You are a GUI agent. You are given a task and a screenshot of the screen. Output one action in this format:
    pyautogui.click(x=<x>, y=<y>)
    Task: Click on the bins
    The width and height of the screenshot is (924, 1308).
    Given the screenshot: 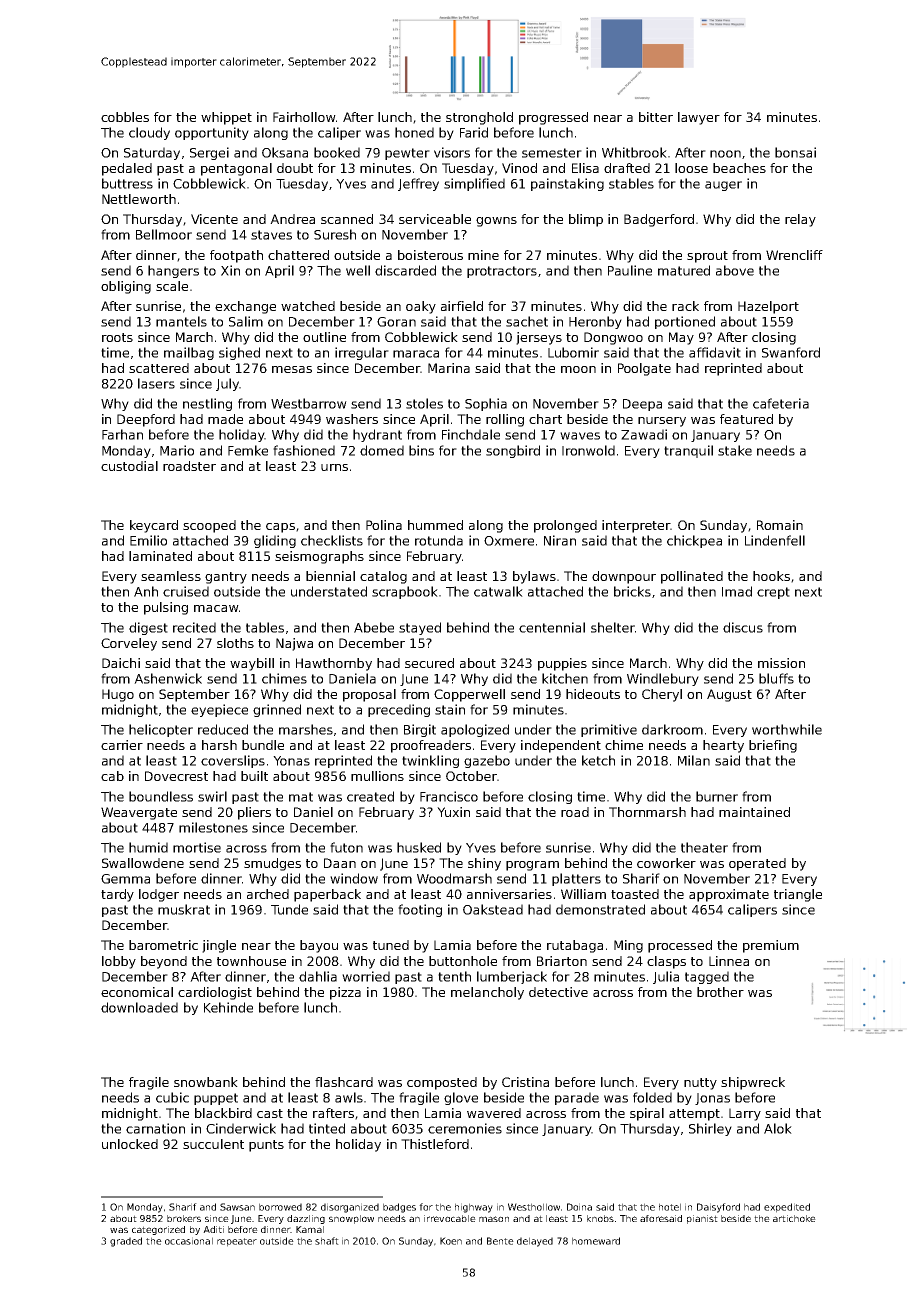 What is the action you would take?
    pyautogui.click(x=421, y=450)
